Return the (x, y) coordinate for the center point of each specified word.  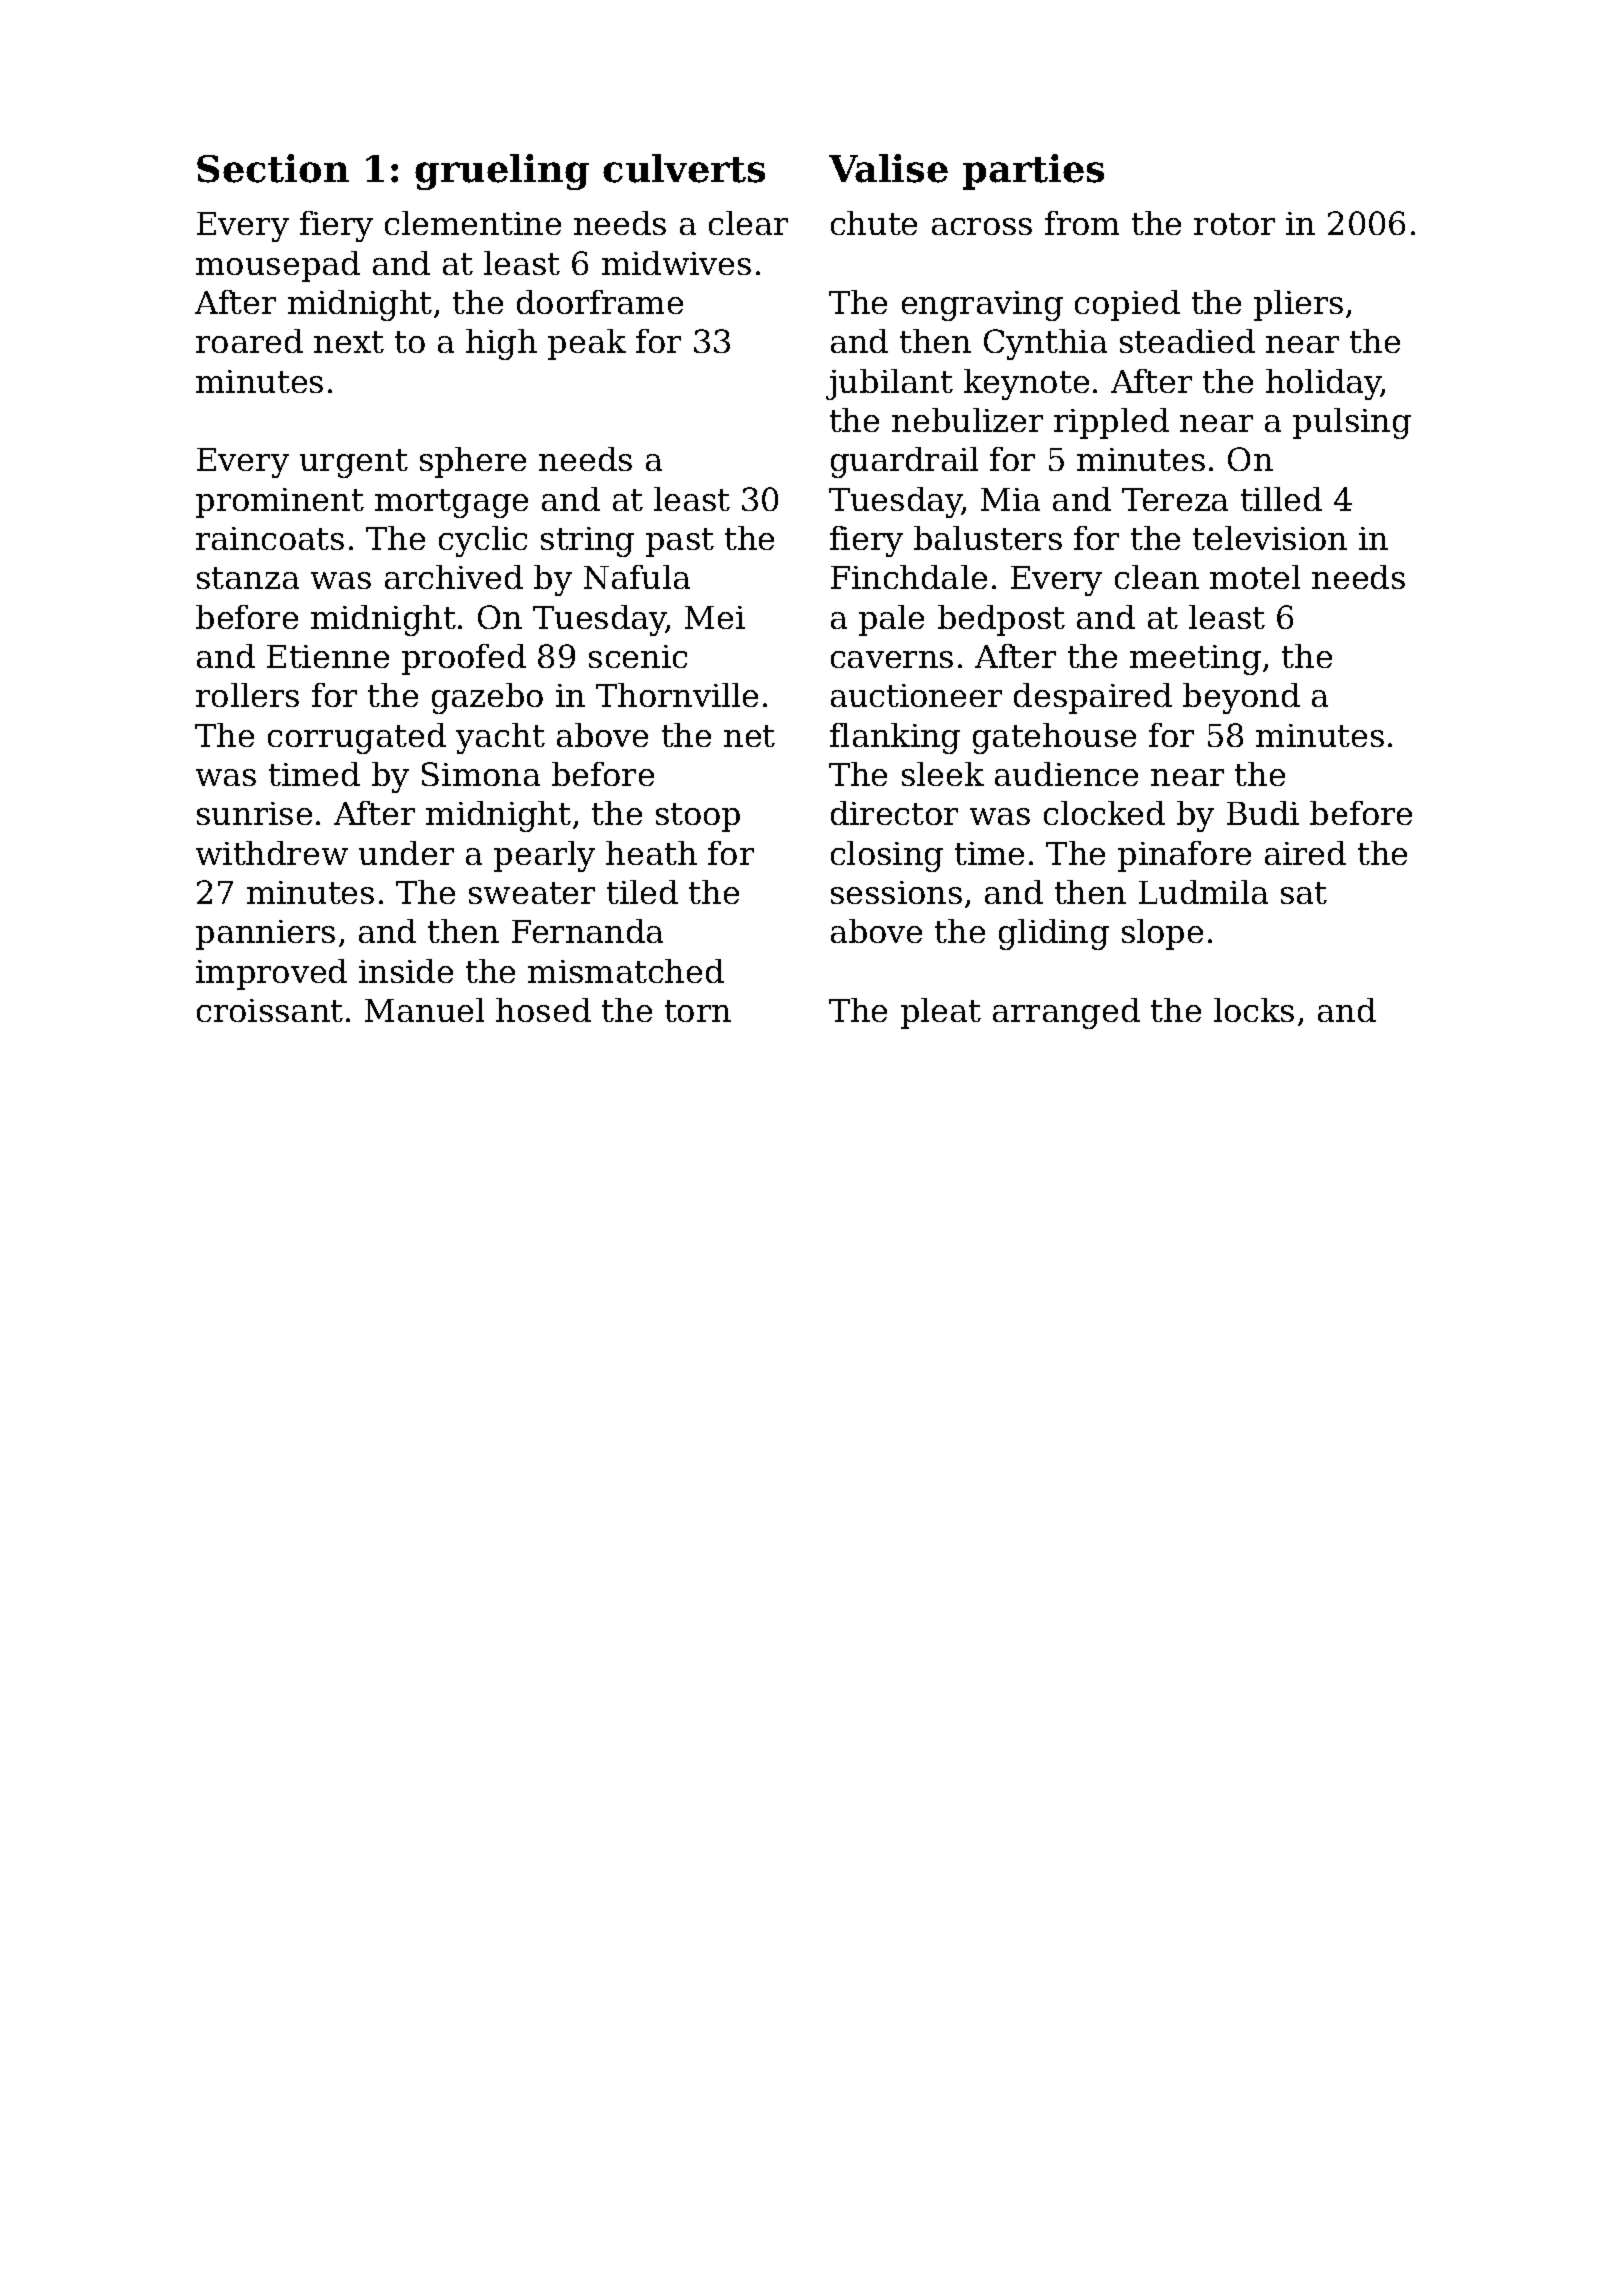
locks (1254, 1010)
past (680, 542)
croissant (270, 1010)
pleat (941, 1013)
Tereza (1175, 499)
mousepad (278, 266)
